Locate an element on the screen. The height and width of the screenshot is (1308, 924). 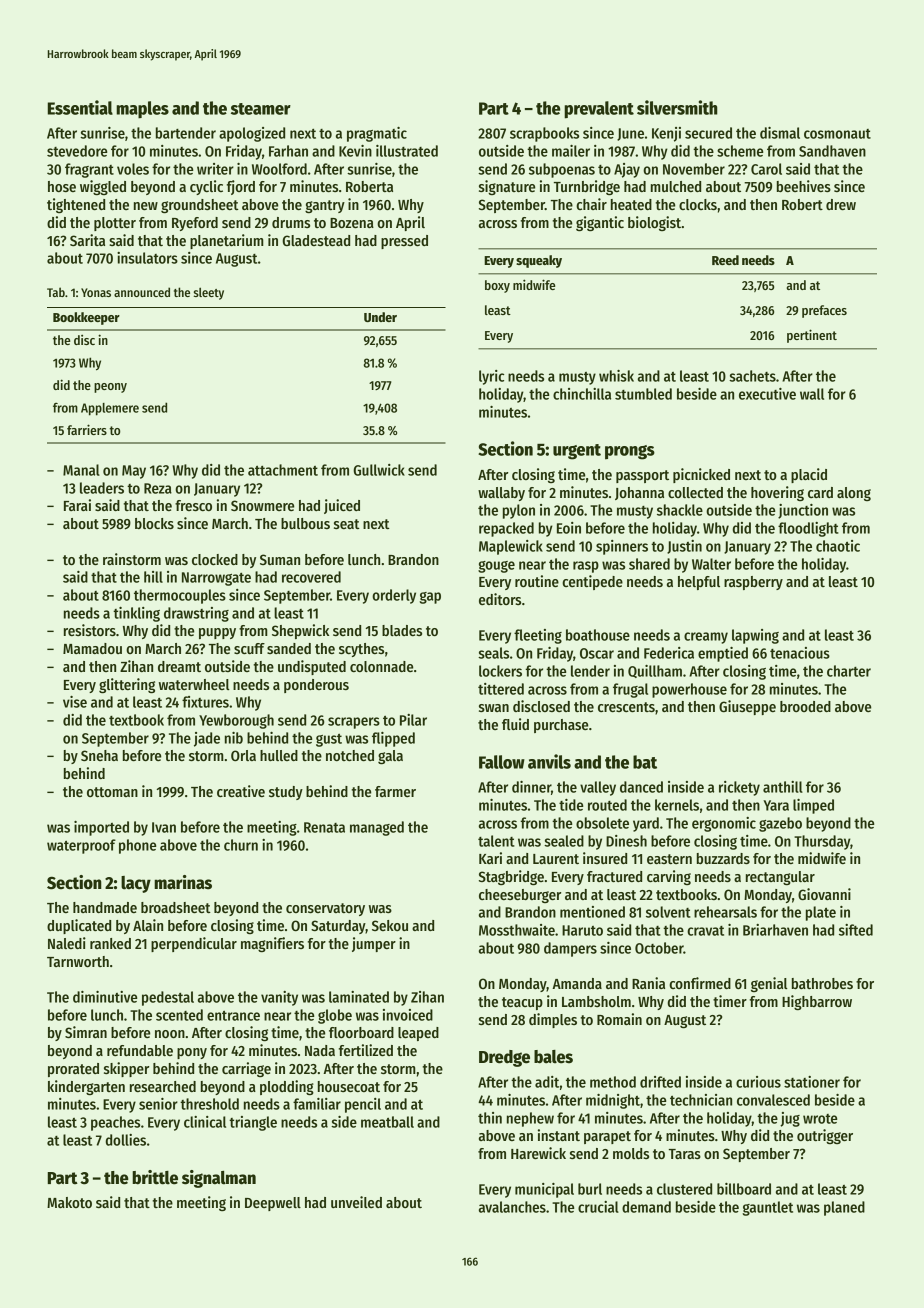
silversmith is located at coordinates (677, 107).
